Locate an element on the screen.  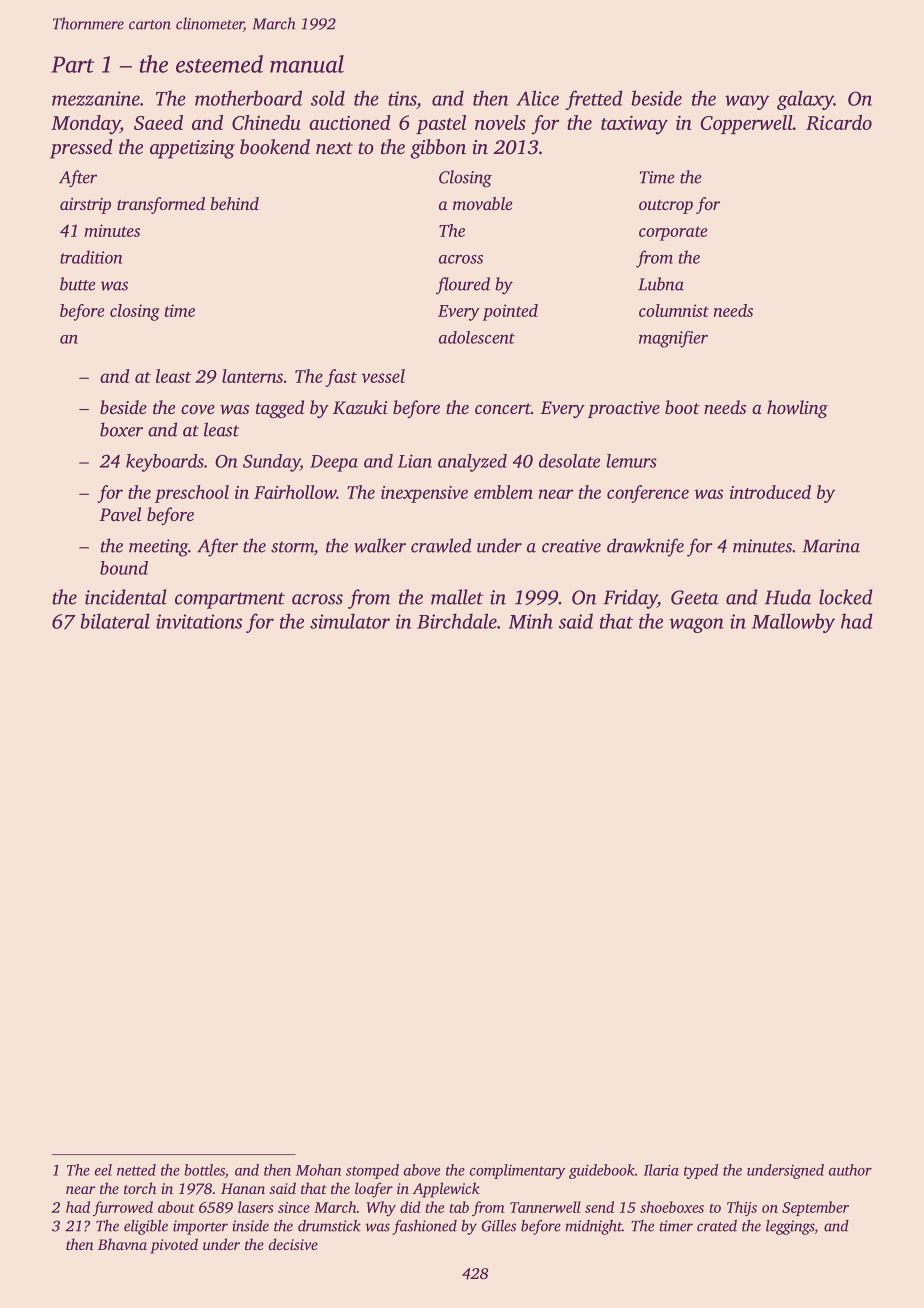
fretted is located at coordinates (594, 100).
